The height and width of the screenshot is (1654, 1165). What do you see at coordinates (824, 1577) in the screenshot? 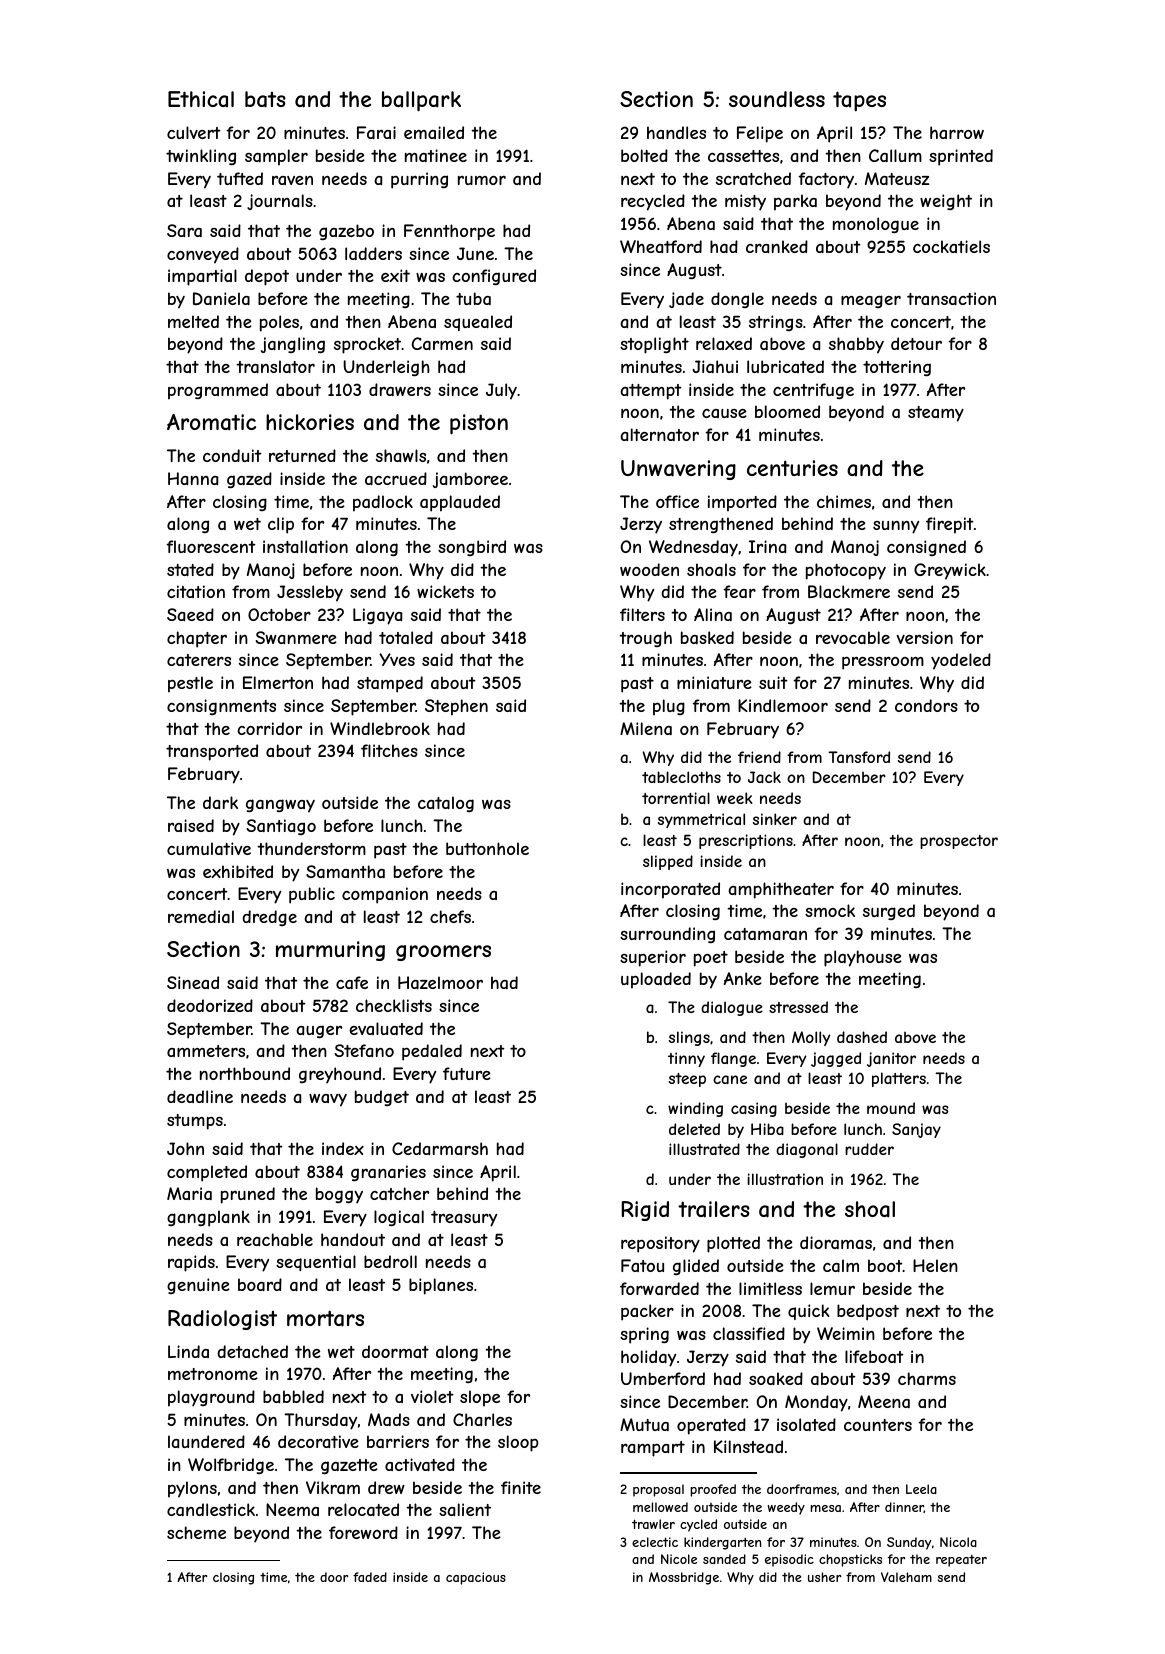
I see `usher` at bounding box center [824, 1577].
